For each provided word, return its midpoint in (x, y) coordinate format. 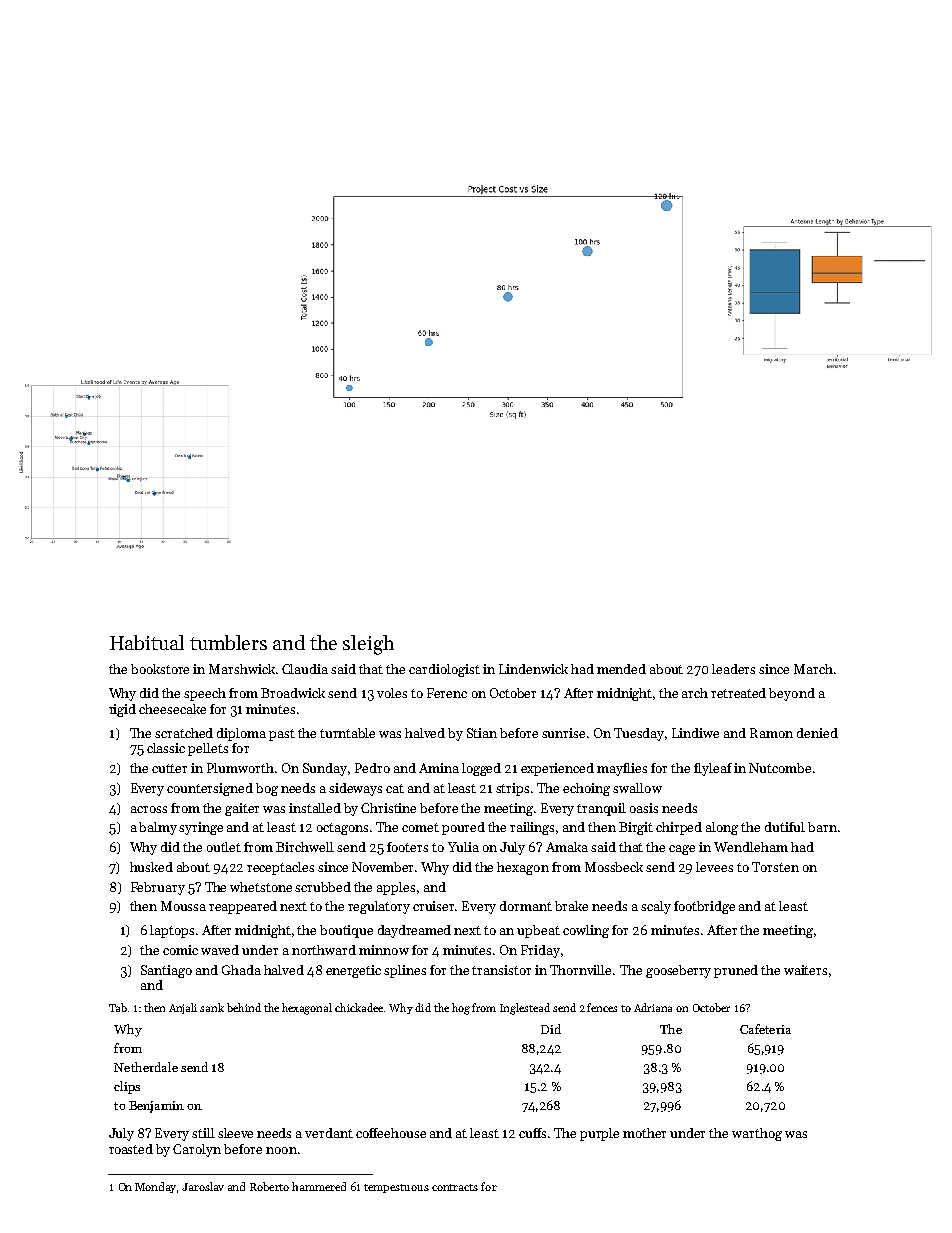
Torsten (775, 867)
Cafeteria (765, 1029)
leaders (733, 669)
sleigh (368, 645)
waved (220, 950)
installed (315, 808)
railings (532, 828)
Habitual (147, 642)
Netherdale (146, 1067)
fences (602, 1007)
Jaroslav (203, 1186)
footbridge (704, 907)
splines (405, 971)
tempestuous (396, 1188)
